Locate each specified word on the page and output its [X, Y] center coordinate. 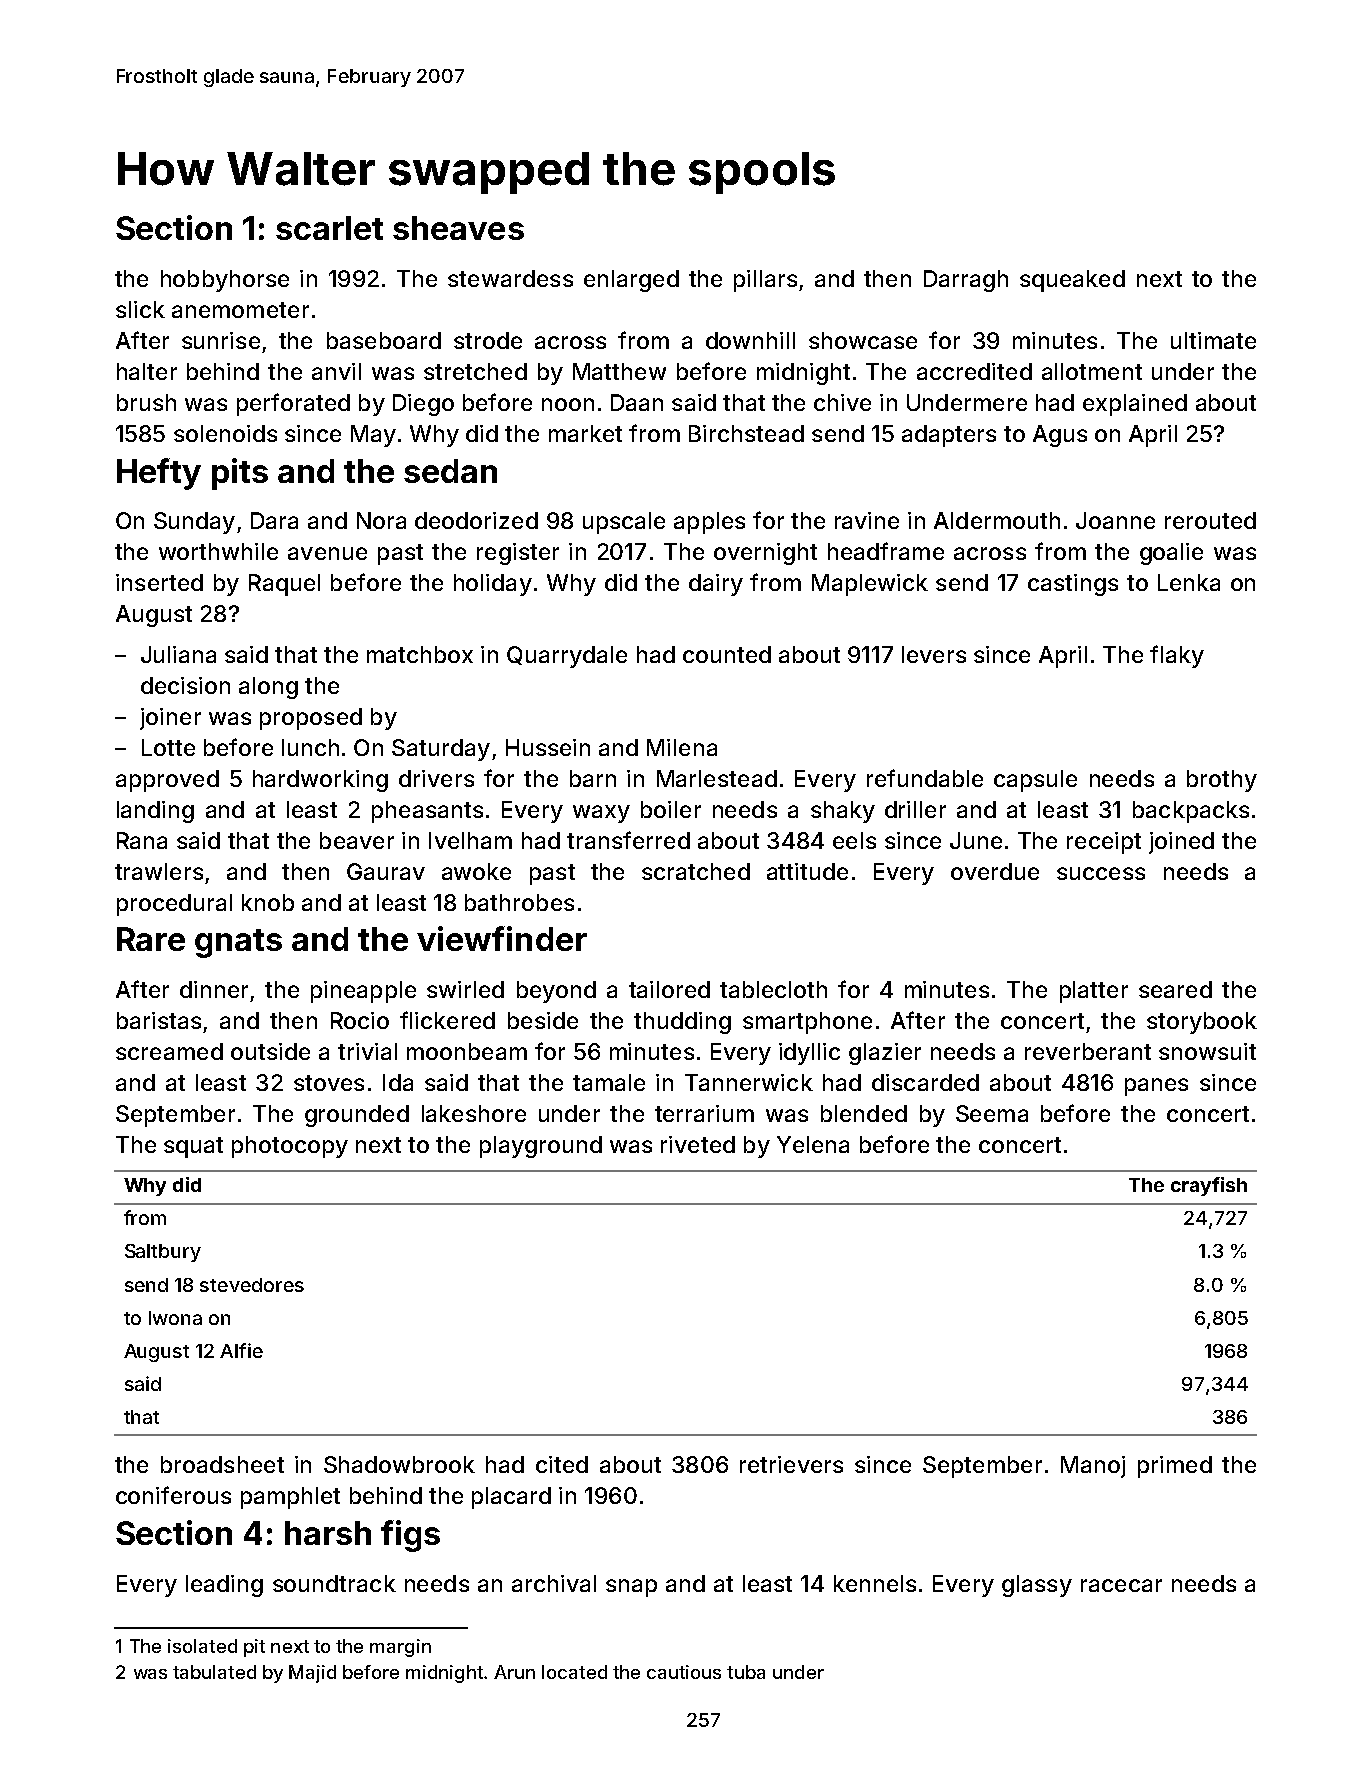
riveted [698, 1144]
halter [147, 371]
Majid [312, 1674]
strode [488, 340]
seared [1175, 989]
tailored [669, 989]
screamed [169, 1051]
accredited [974, 371]
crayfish [1209, 1186]
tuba [746, 1672]
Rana [142, 840]
